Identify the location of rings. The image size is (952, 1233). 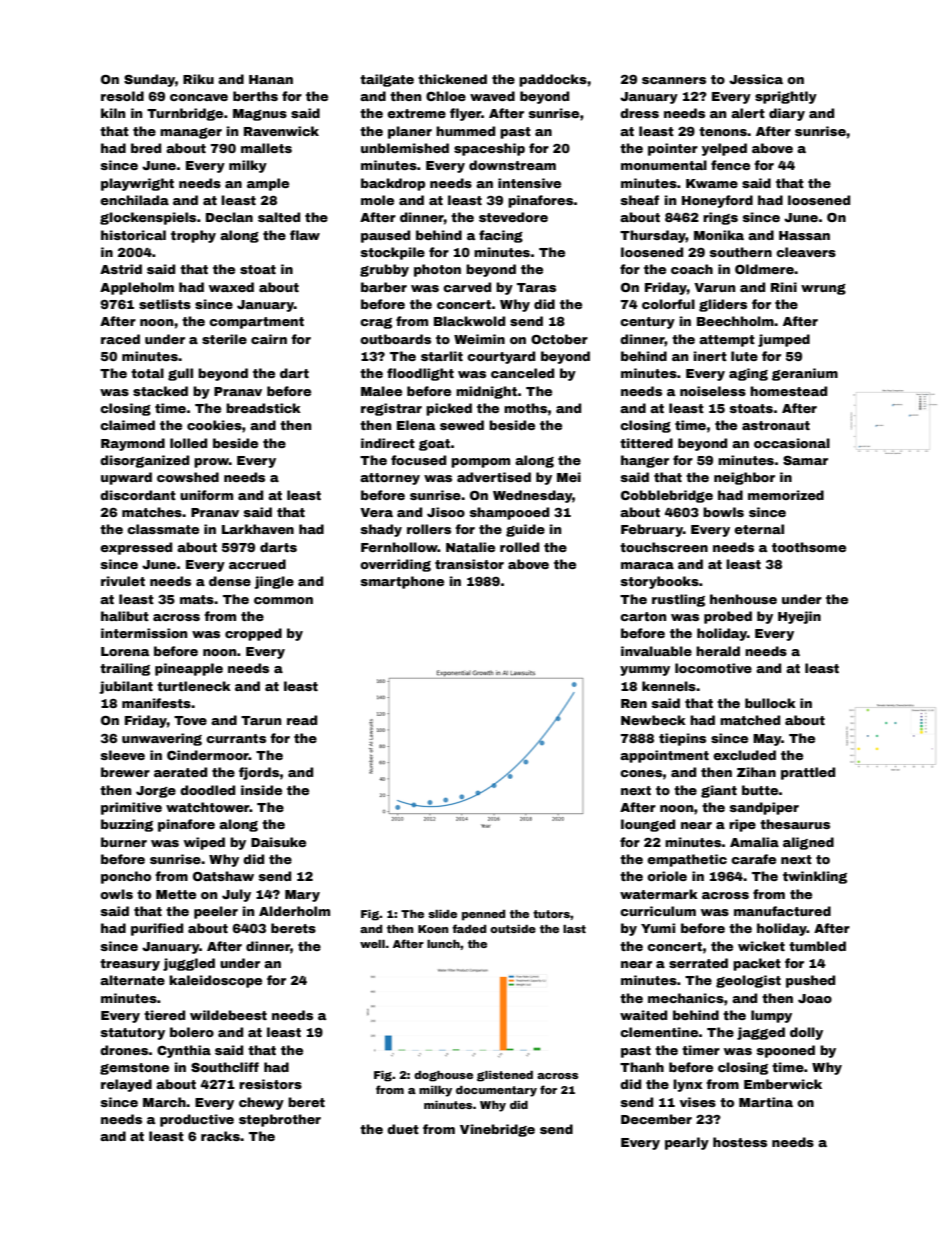
(720, 218).
